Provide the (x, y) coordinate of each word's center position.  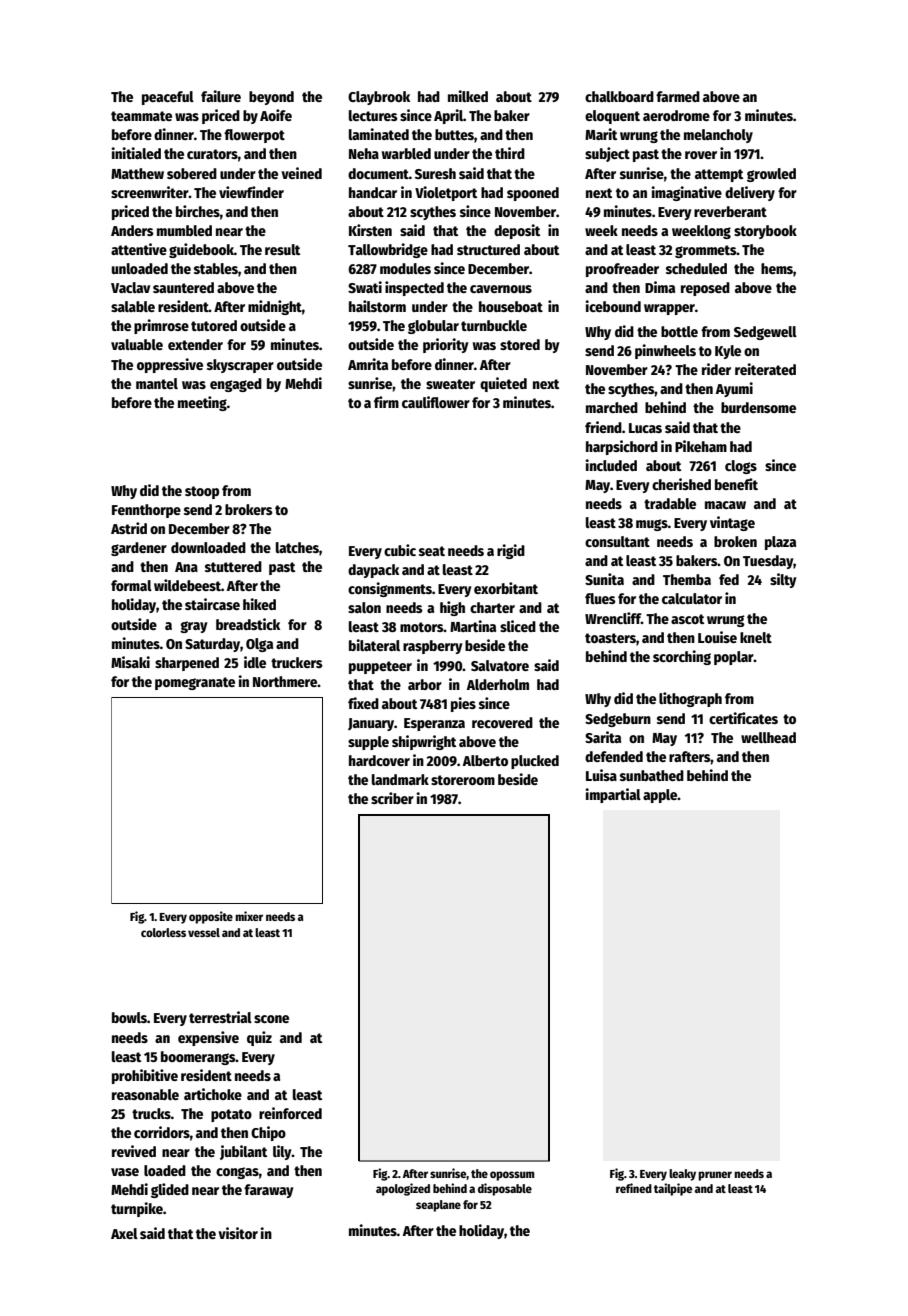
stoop (202, 492)
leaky (682, 1175)
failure (221, 96)
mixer (249, 916)
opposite (211, 917)
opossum (512, 1176)
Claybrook (379, 98)
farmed (678, 96)
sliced (518, 626)
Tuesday (768, 562)
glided (170, 1190)
